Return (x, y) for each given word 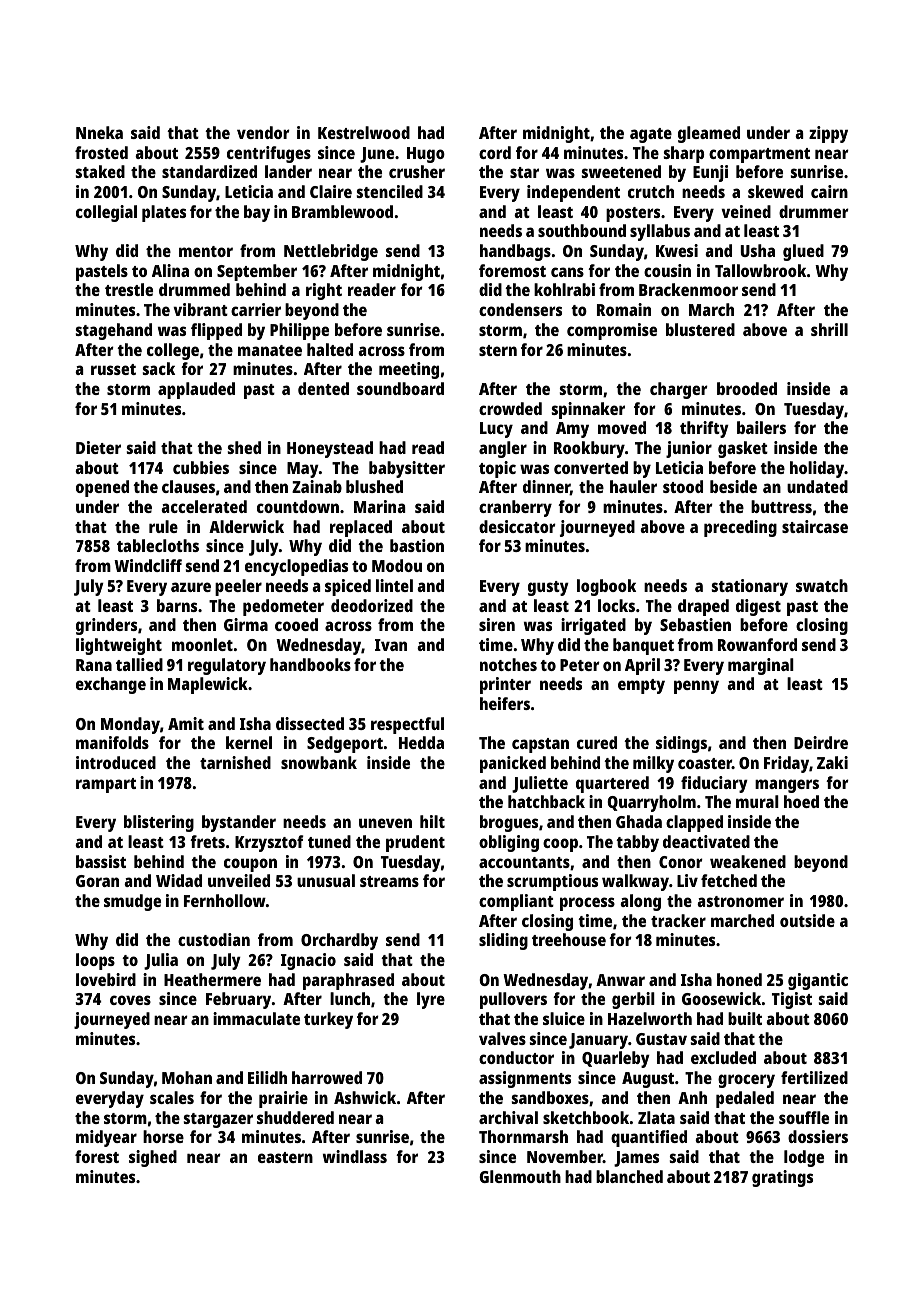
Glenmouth (520, 1176)
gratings (782, 1178)
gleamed (709, 134)
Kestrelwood (364, 132)
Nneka (99, 132)
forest (97, 1156)
